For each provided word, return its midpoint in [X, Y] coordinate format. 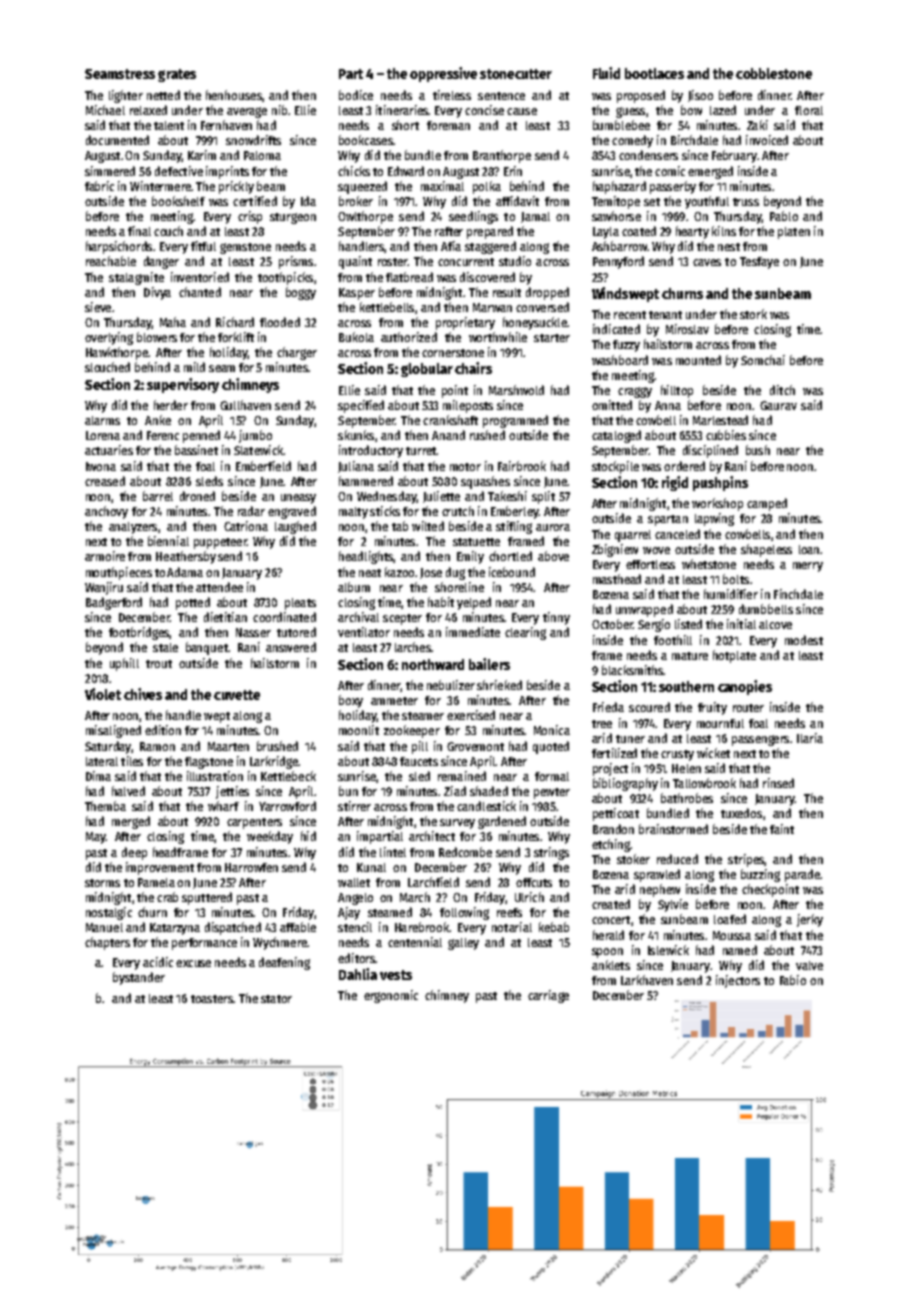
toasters [212, 999]
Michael [105, 110]
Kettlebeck [288, 776]
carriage [548, 996]
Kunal [371, 867]
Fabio [793, 980]
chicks [354, 171]
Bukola [356, 337]
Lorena [103, 435]
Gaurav [778, 405]
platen [794, 233]
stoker [633, 859]
